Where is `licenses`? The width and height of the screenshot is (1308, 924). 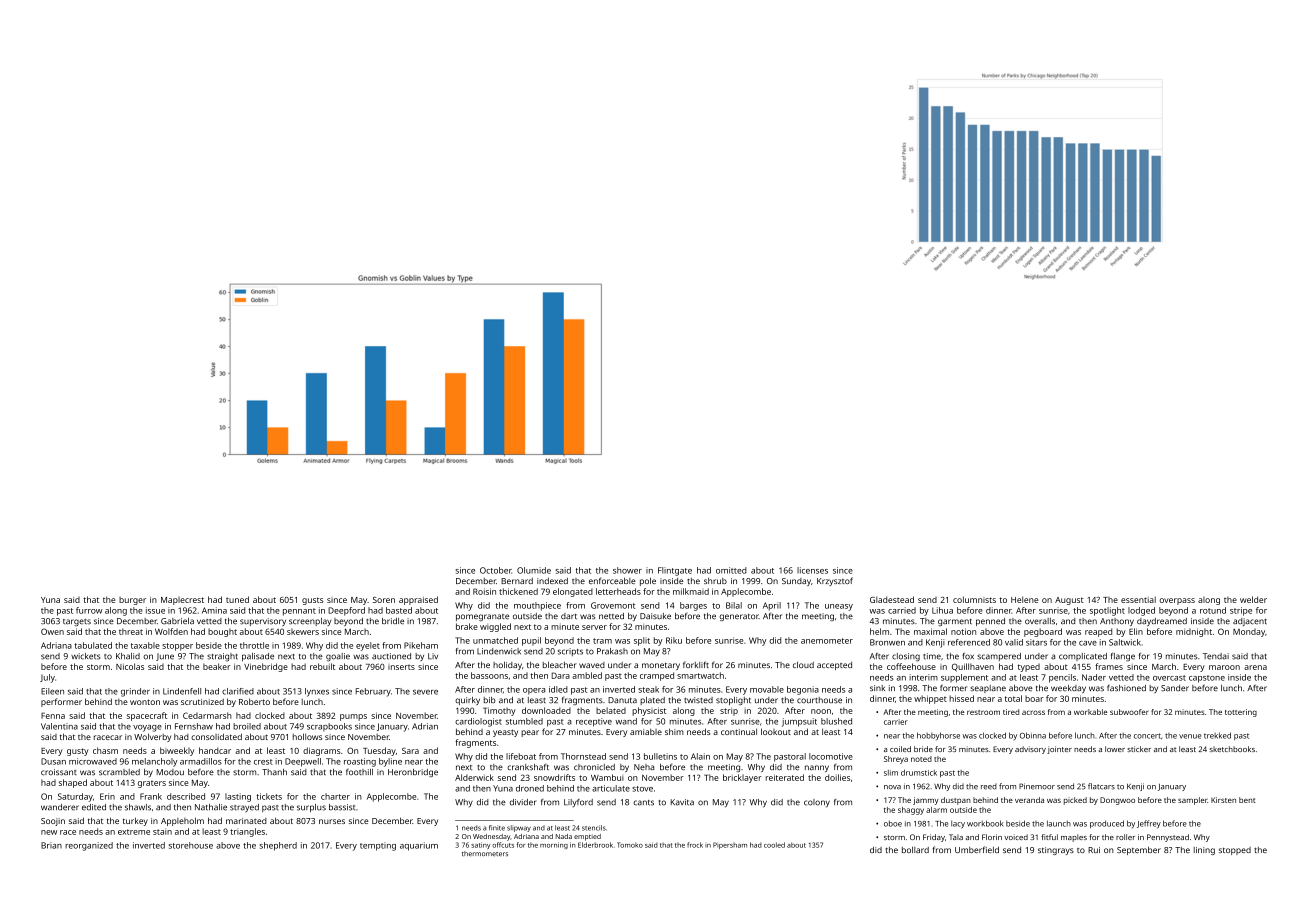
licenses is located at coordinates (812, 570).
